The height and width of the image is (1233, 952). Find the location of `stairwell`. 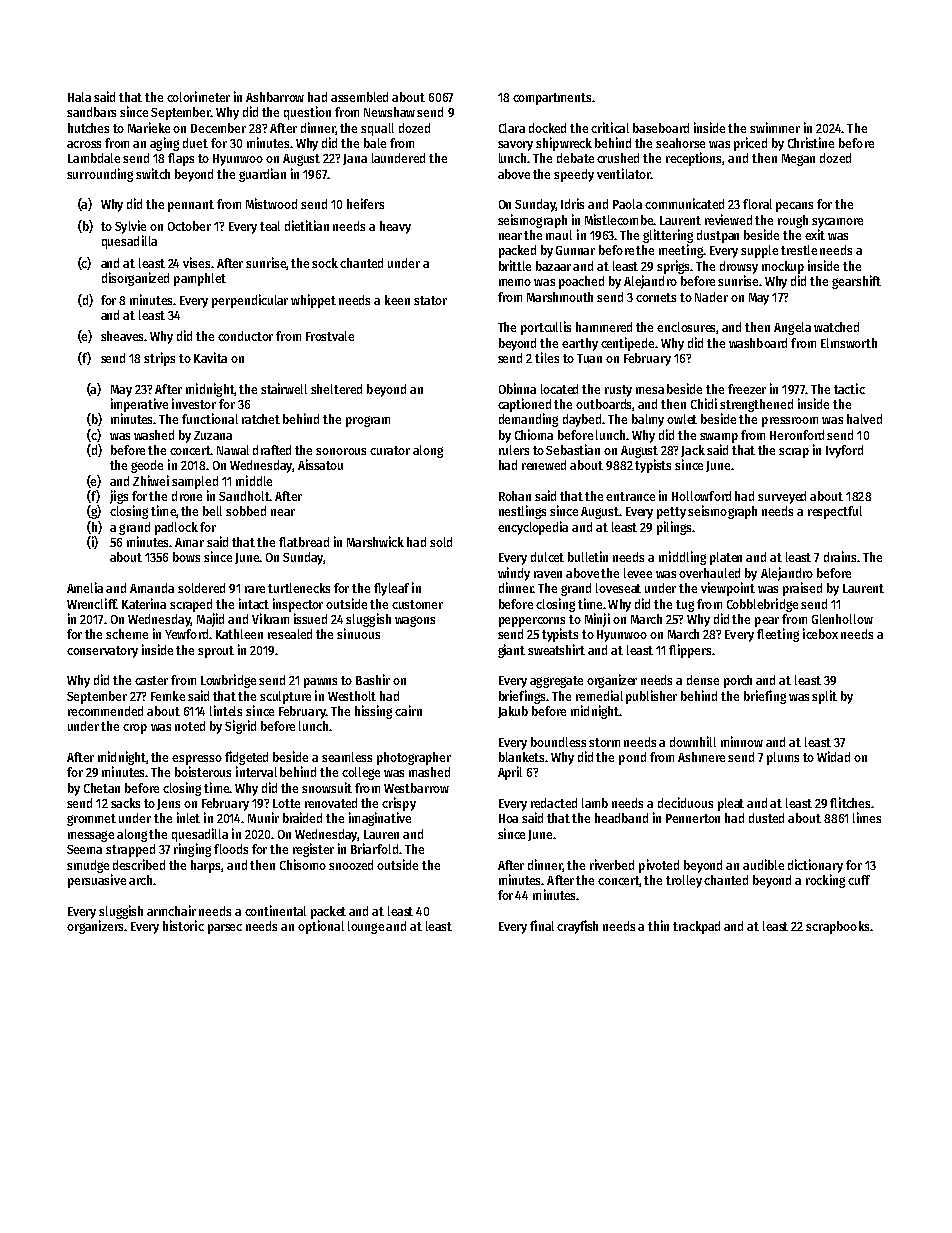

stairwell is located at coordinates (284, 388).
